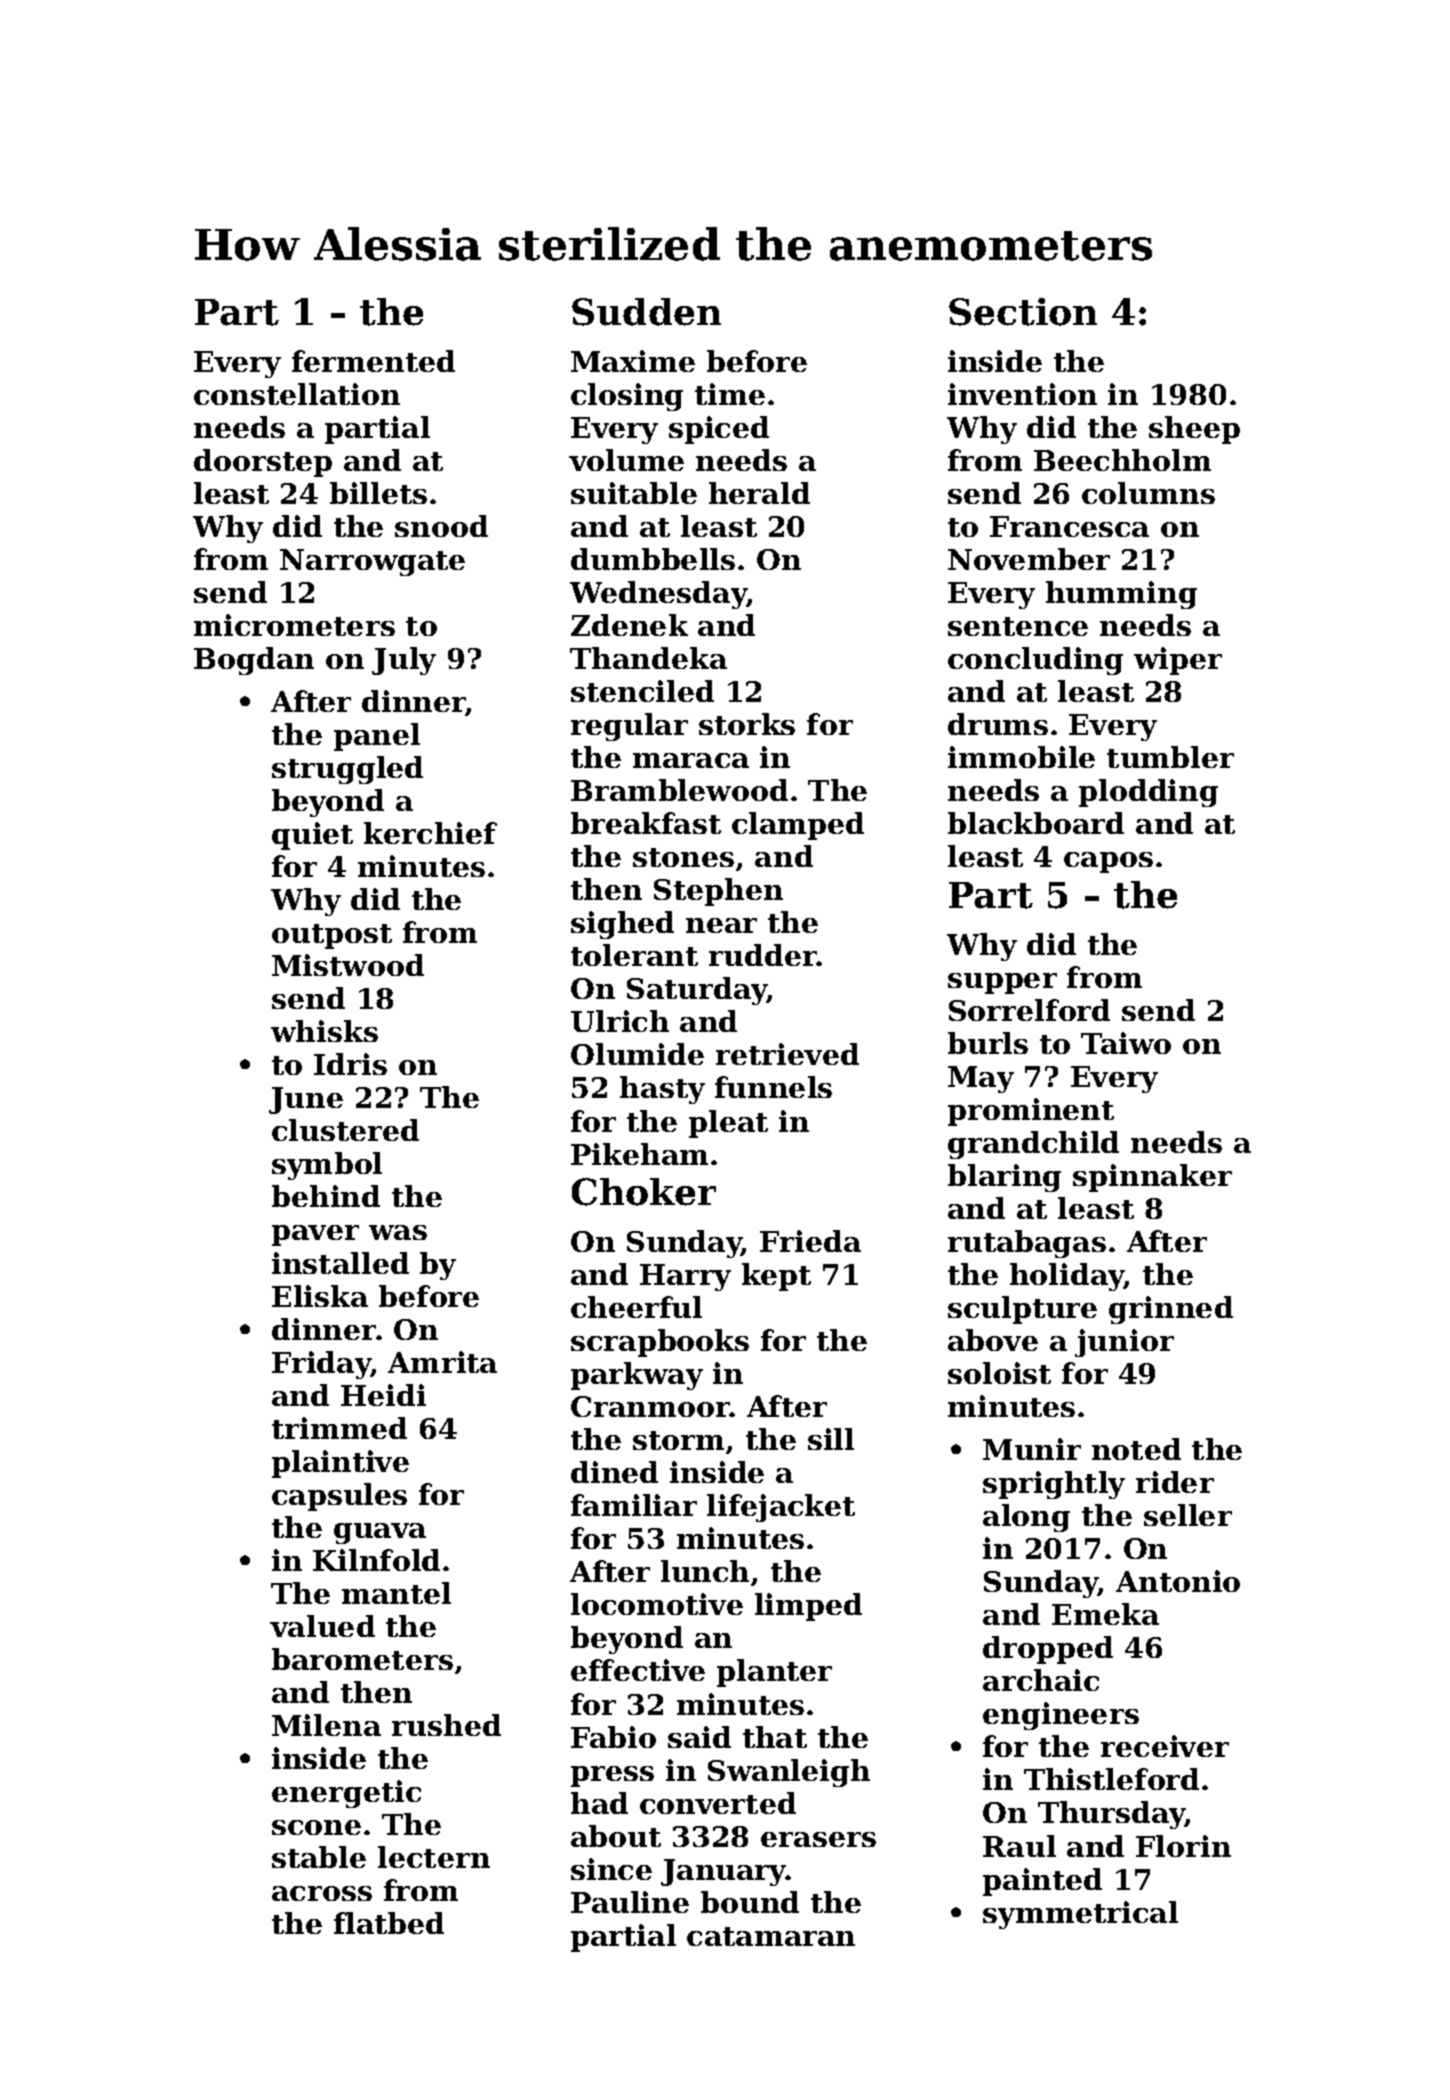  What do you see at coordinates (1080, 1915) in the screenshot?
I see `symmetrical` at bounding box center [1080, 1915].
